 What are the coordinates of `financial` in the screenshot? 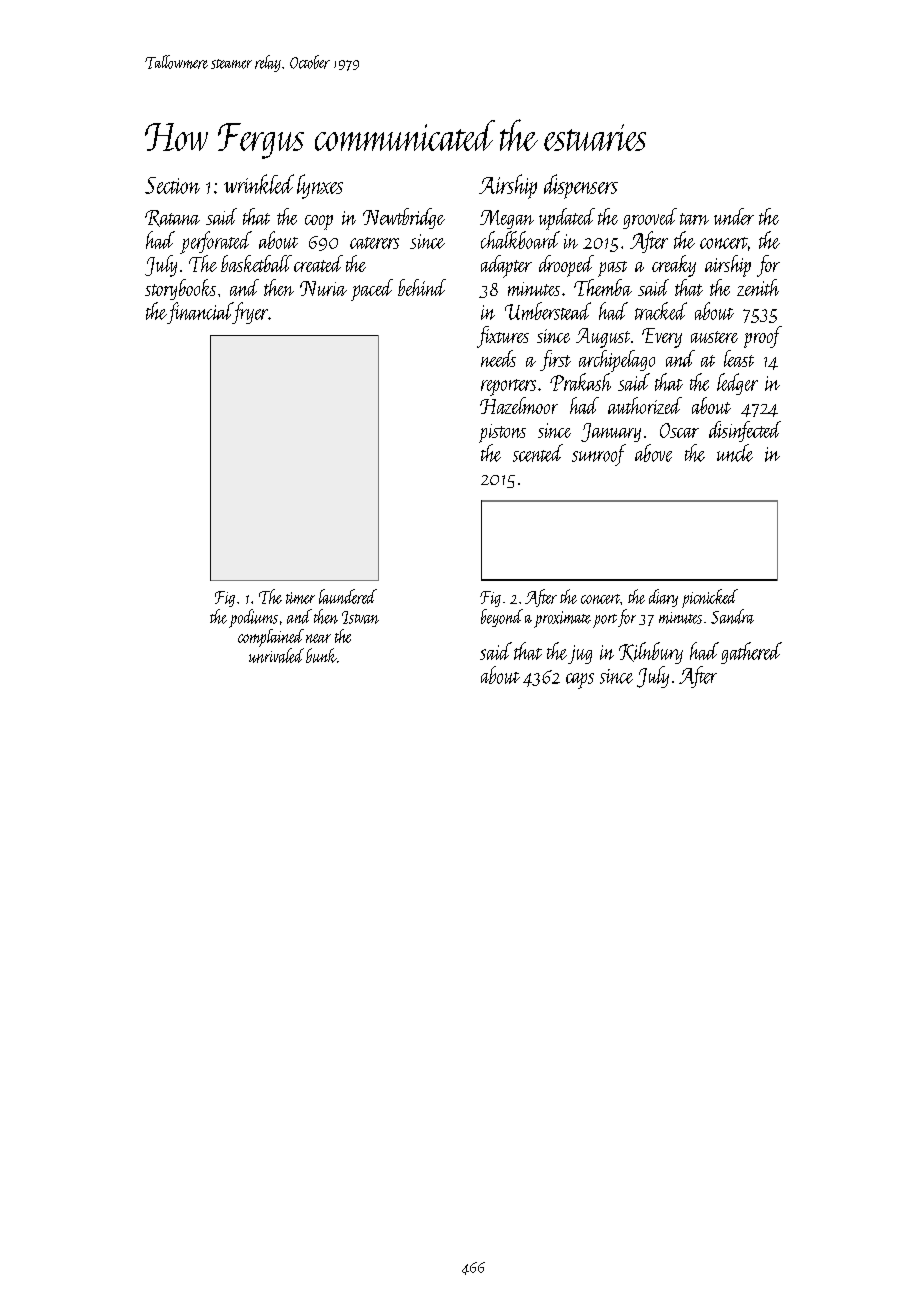 It's located at (200, 313).
